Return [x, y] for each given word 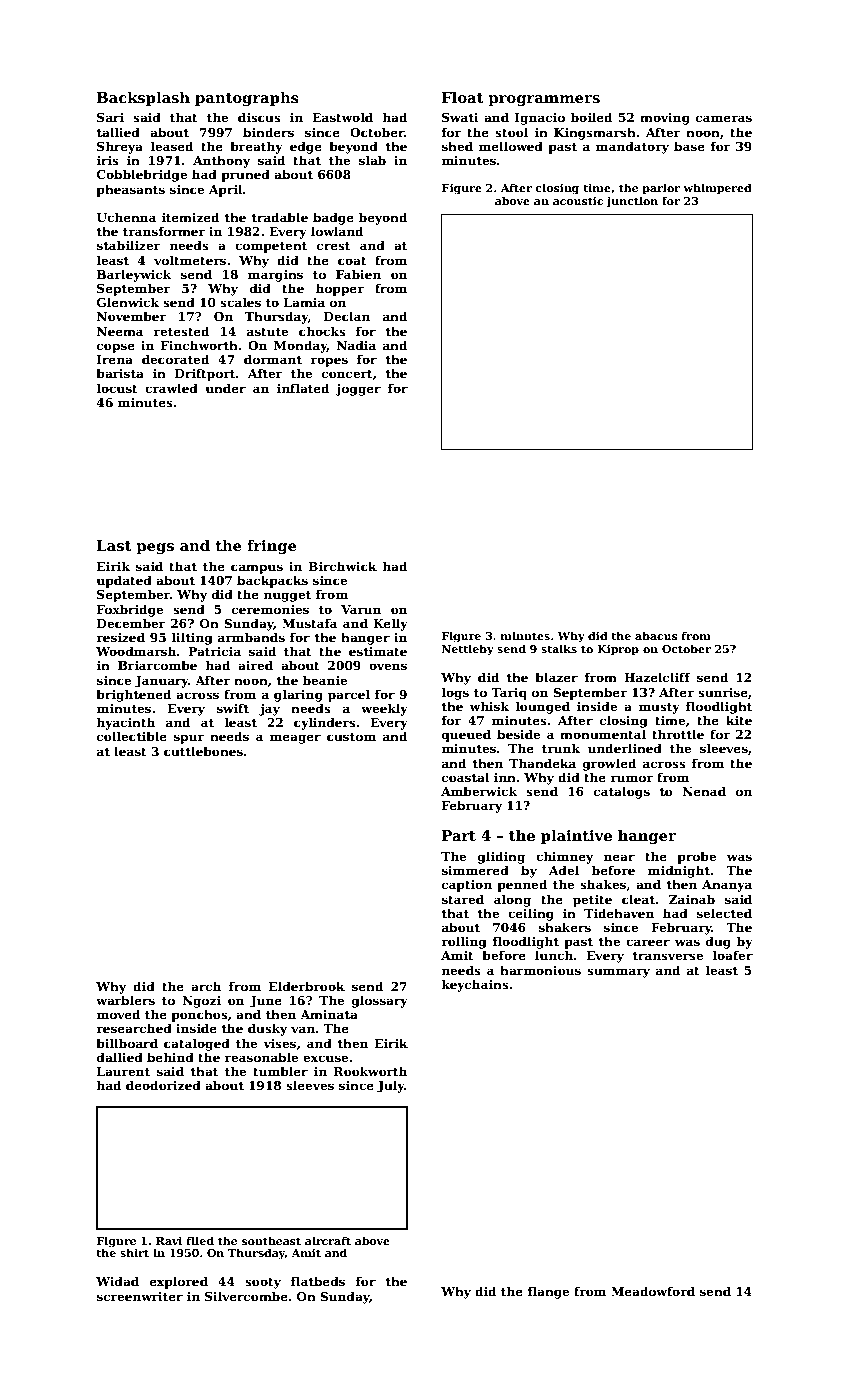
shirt [134, 1252]
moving [665, 119]
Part [459, 835]
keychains [475, 985]
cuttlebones [203, 751]
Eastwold [342, 117]
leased [172, 146]
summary [618, 973]
